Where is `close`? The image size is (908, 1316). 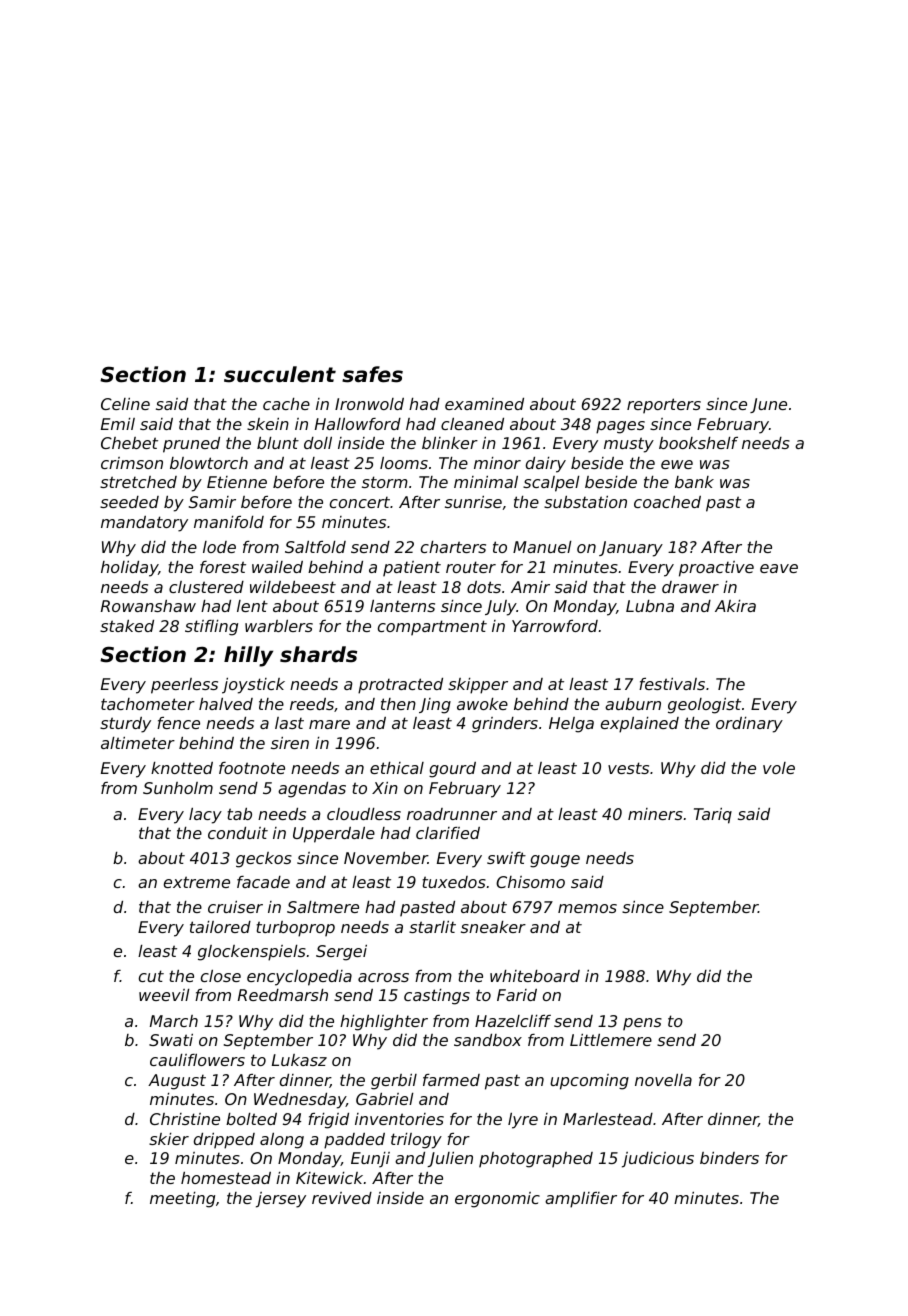 close is located at coordinates (221, 976).
